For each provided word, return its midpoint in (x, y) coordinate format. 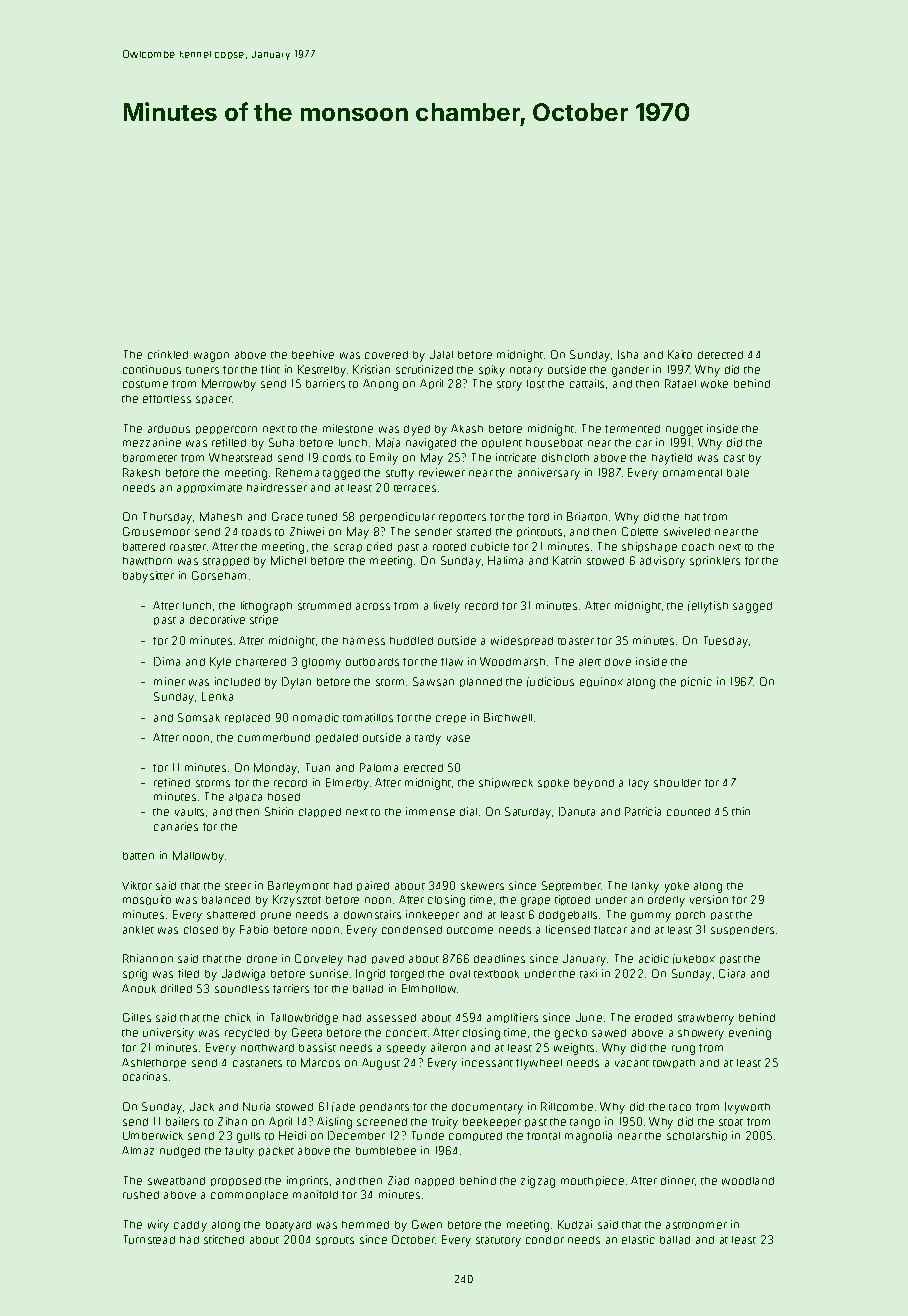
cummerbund (274, 738)
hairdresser (277, 487)
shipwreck (506, 783)
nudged (180, 1152)
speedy (406, 1049)
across (373, 606)
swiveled (687, 531)
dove (618, 662)
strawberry (706, 1019)
